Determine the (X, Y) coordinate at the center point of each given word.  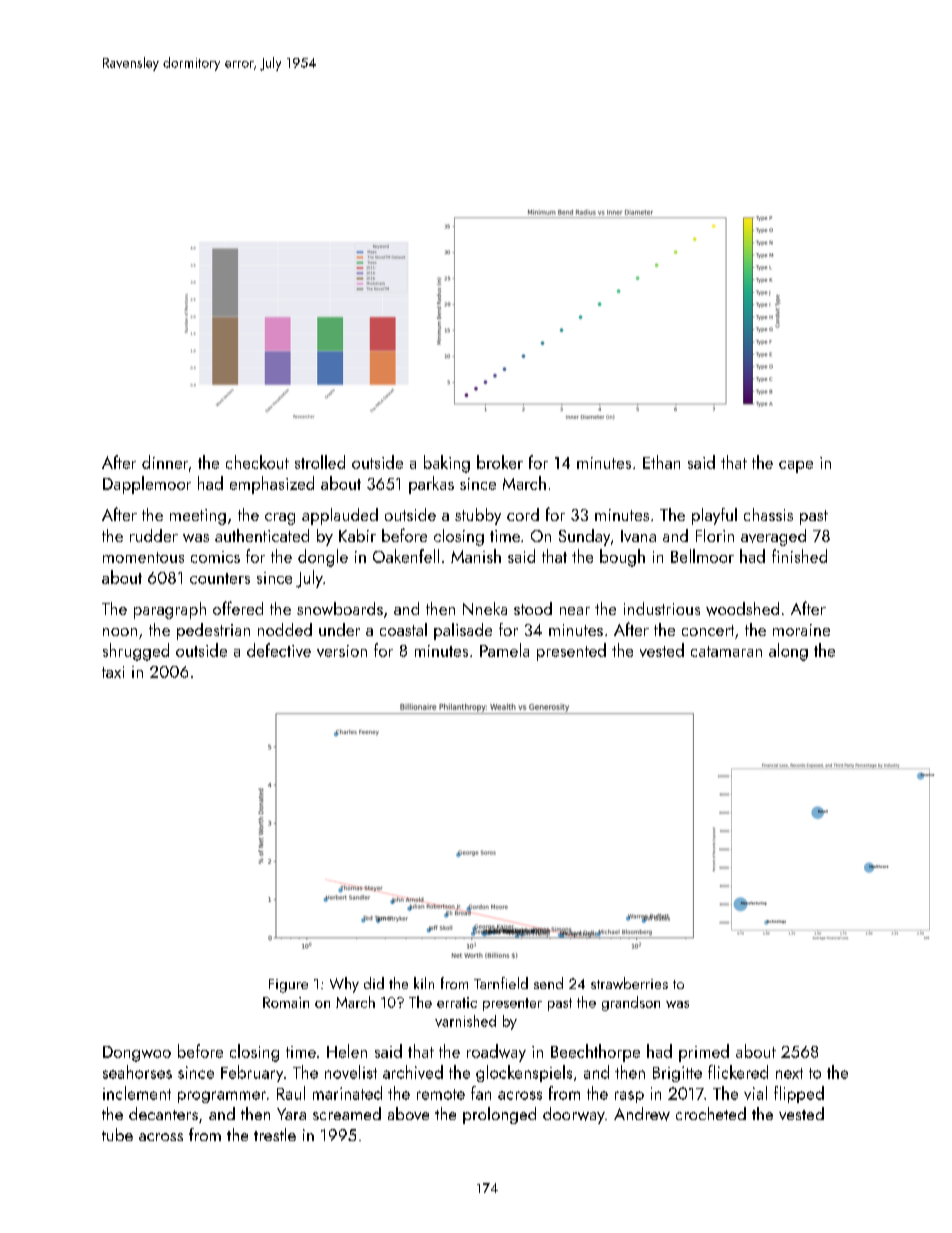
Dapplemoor (147, 485)
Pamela (504, 650)
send (548, 983)
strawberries (629, 983)
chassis (768, 514)
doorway (574, 1115)
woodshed (742, 609)
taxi (113, 672)
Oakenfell (406, 556)
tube (117, 1134)
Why (344, 985)
